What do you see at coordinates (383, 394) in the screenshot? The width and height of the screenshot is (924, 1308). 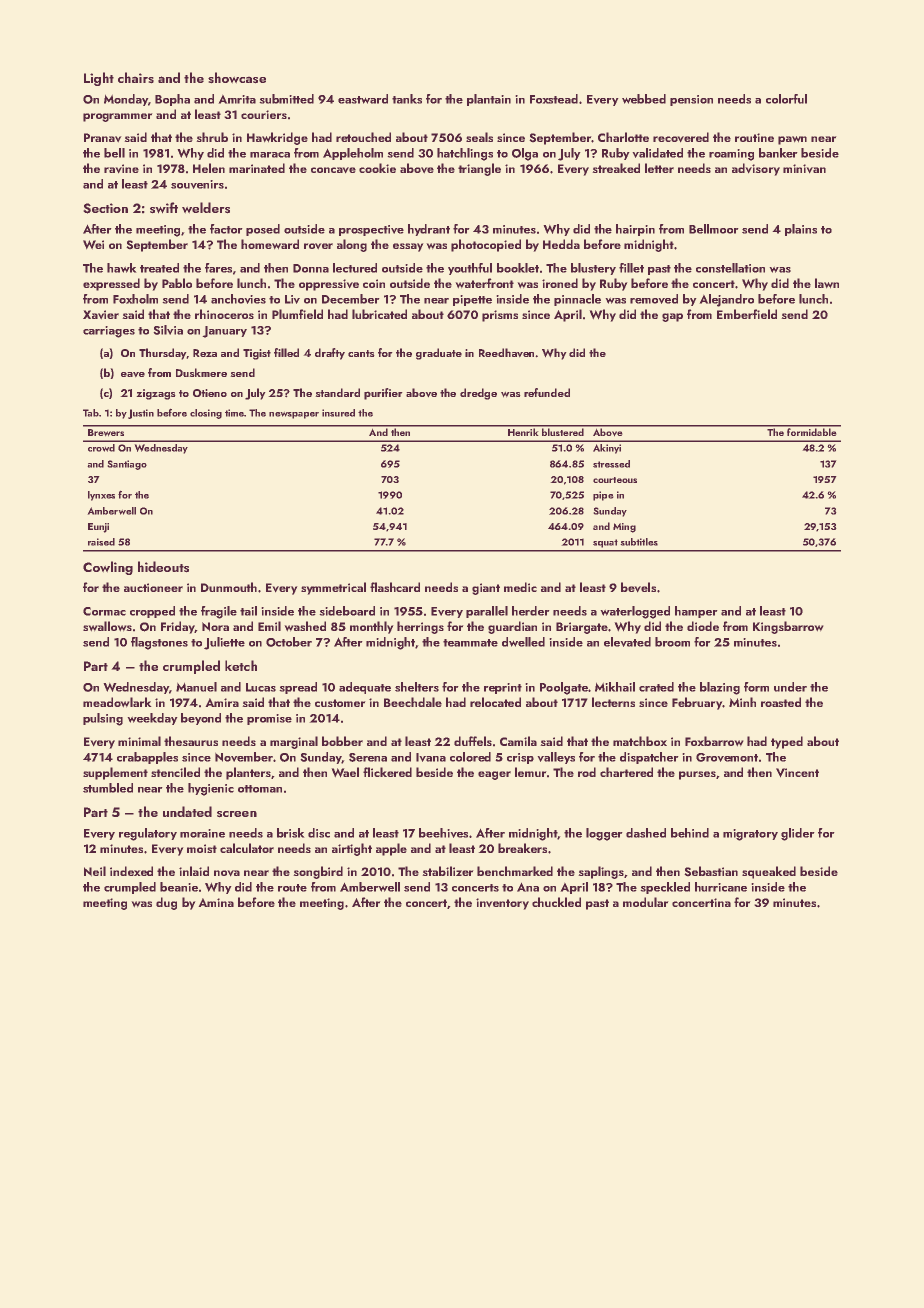 I see `purifier` at bounding box center [383, 394].
